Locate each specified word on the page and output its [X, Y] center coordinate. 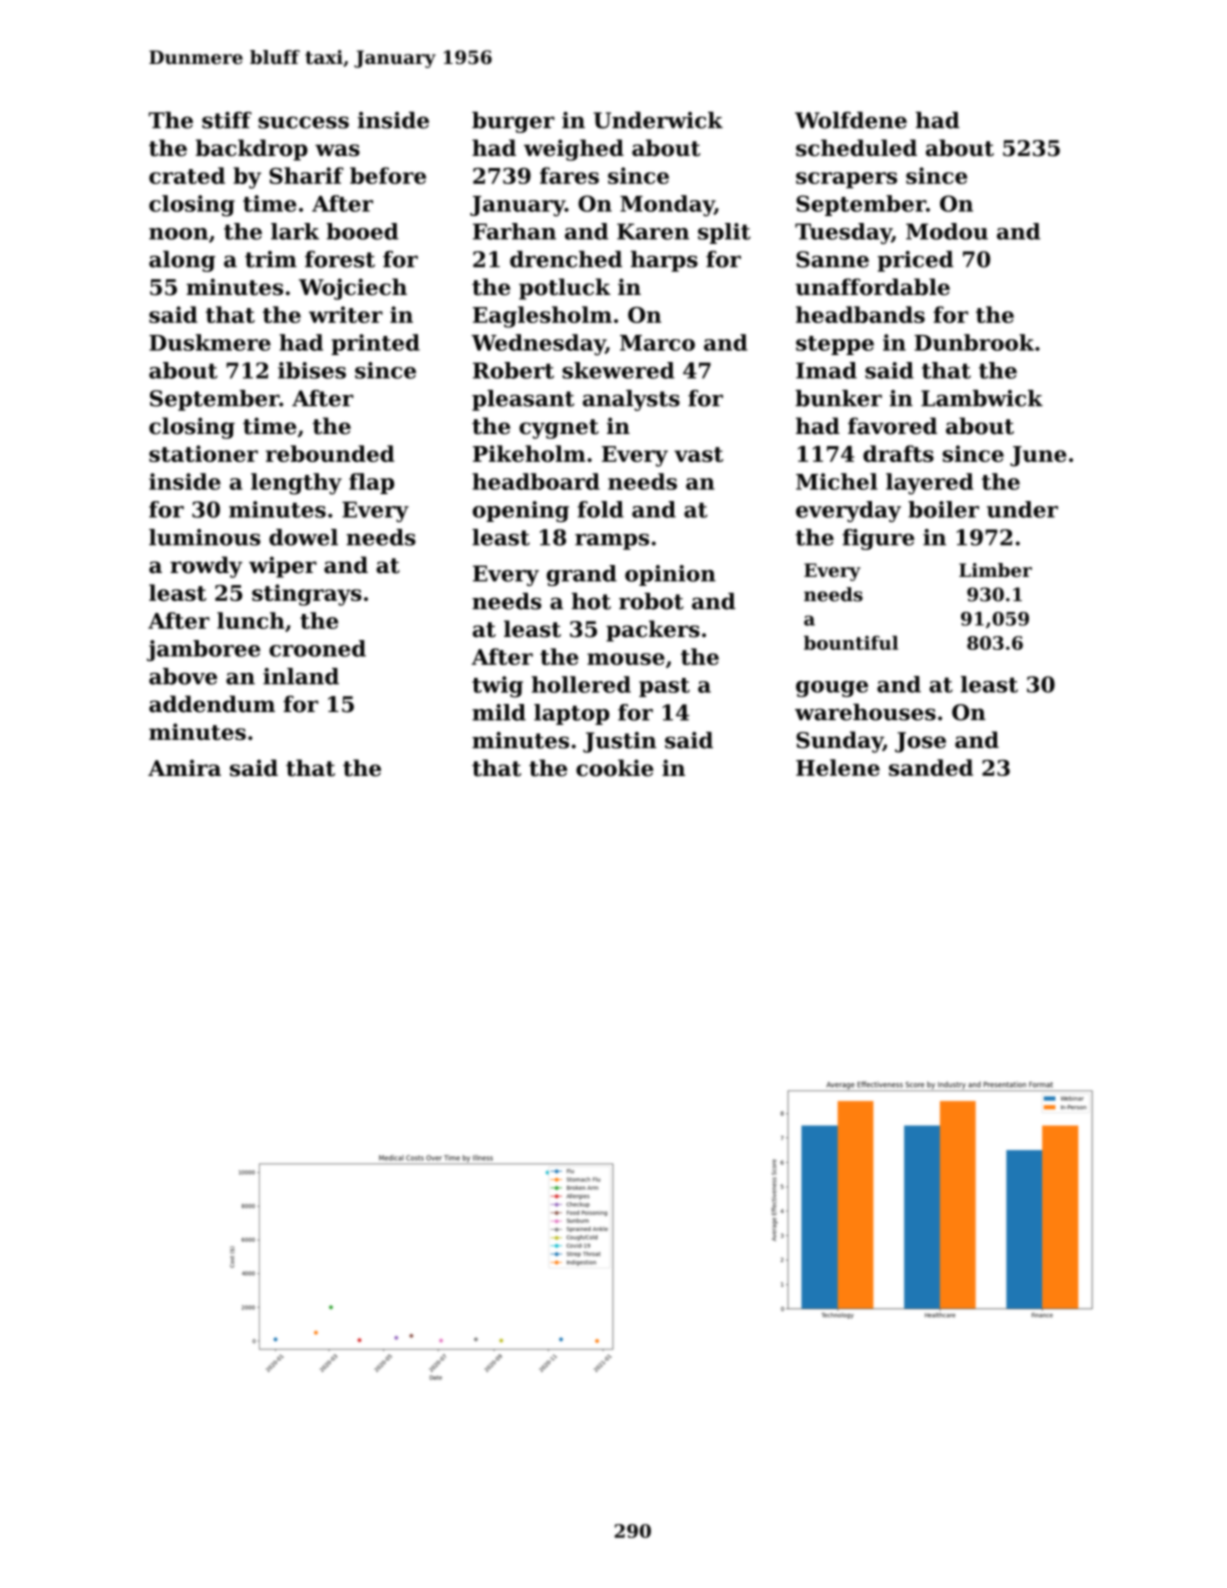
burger [513, 122]
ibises [312, 370]
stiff [227, 120]
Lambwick [982, 398]
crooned [317, 648]
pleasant [523, 400]
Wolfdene [851, 120]
